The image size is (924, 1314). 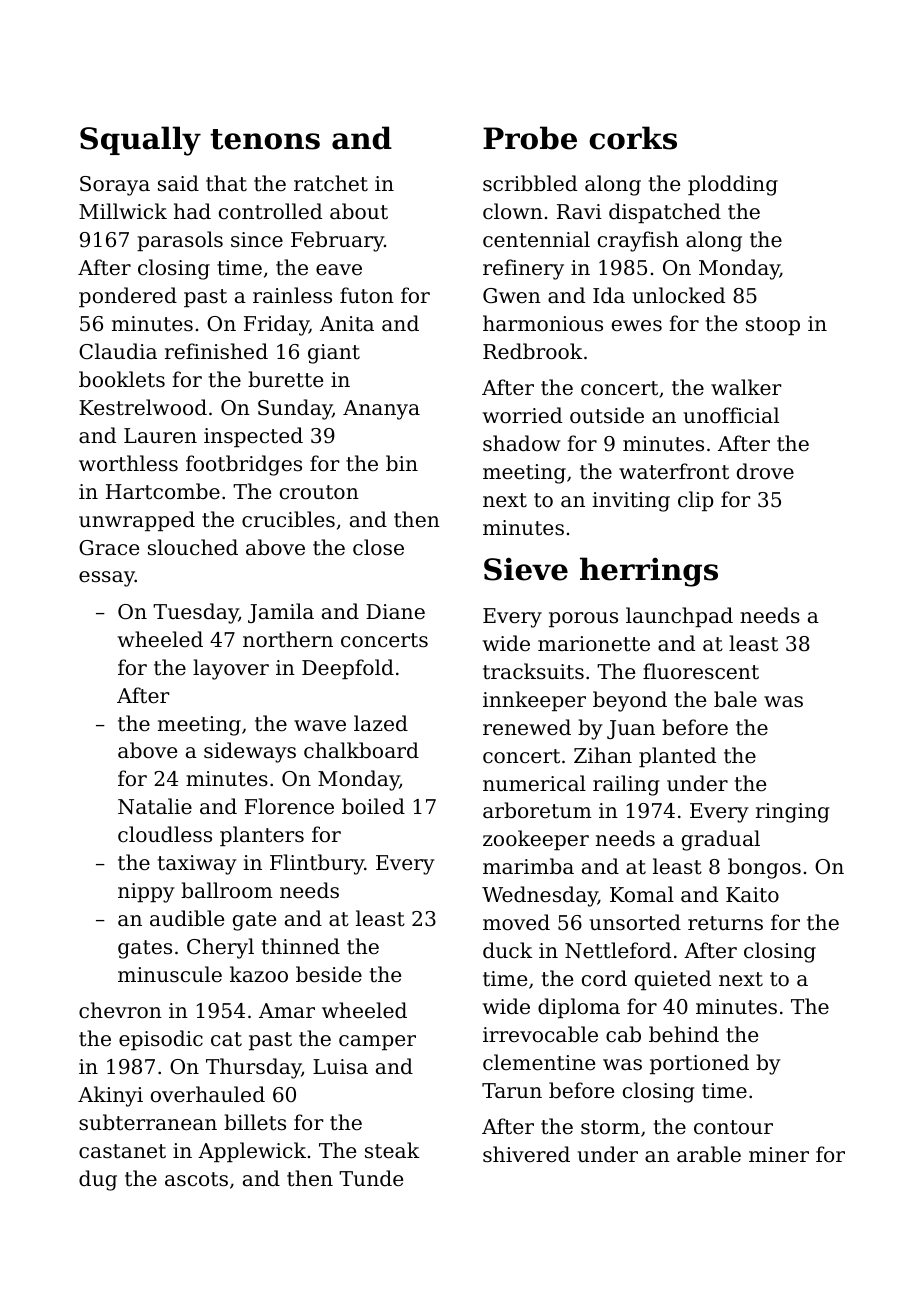 What do you see at coordinates (773, 326) in the screenshot?
I see `stoop` at bounding box center [773, 326].
